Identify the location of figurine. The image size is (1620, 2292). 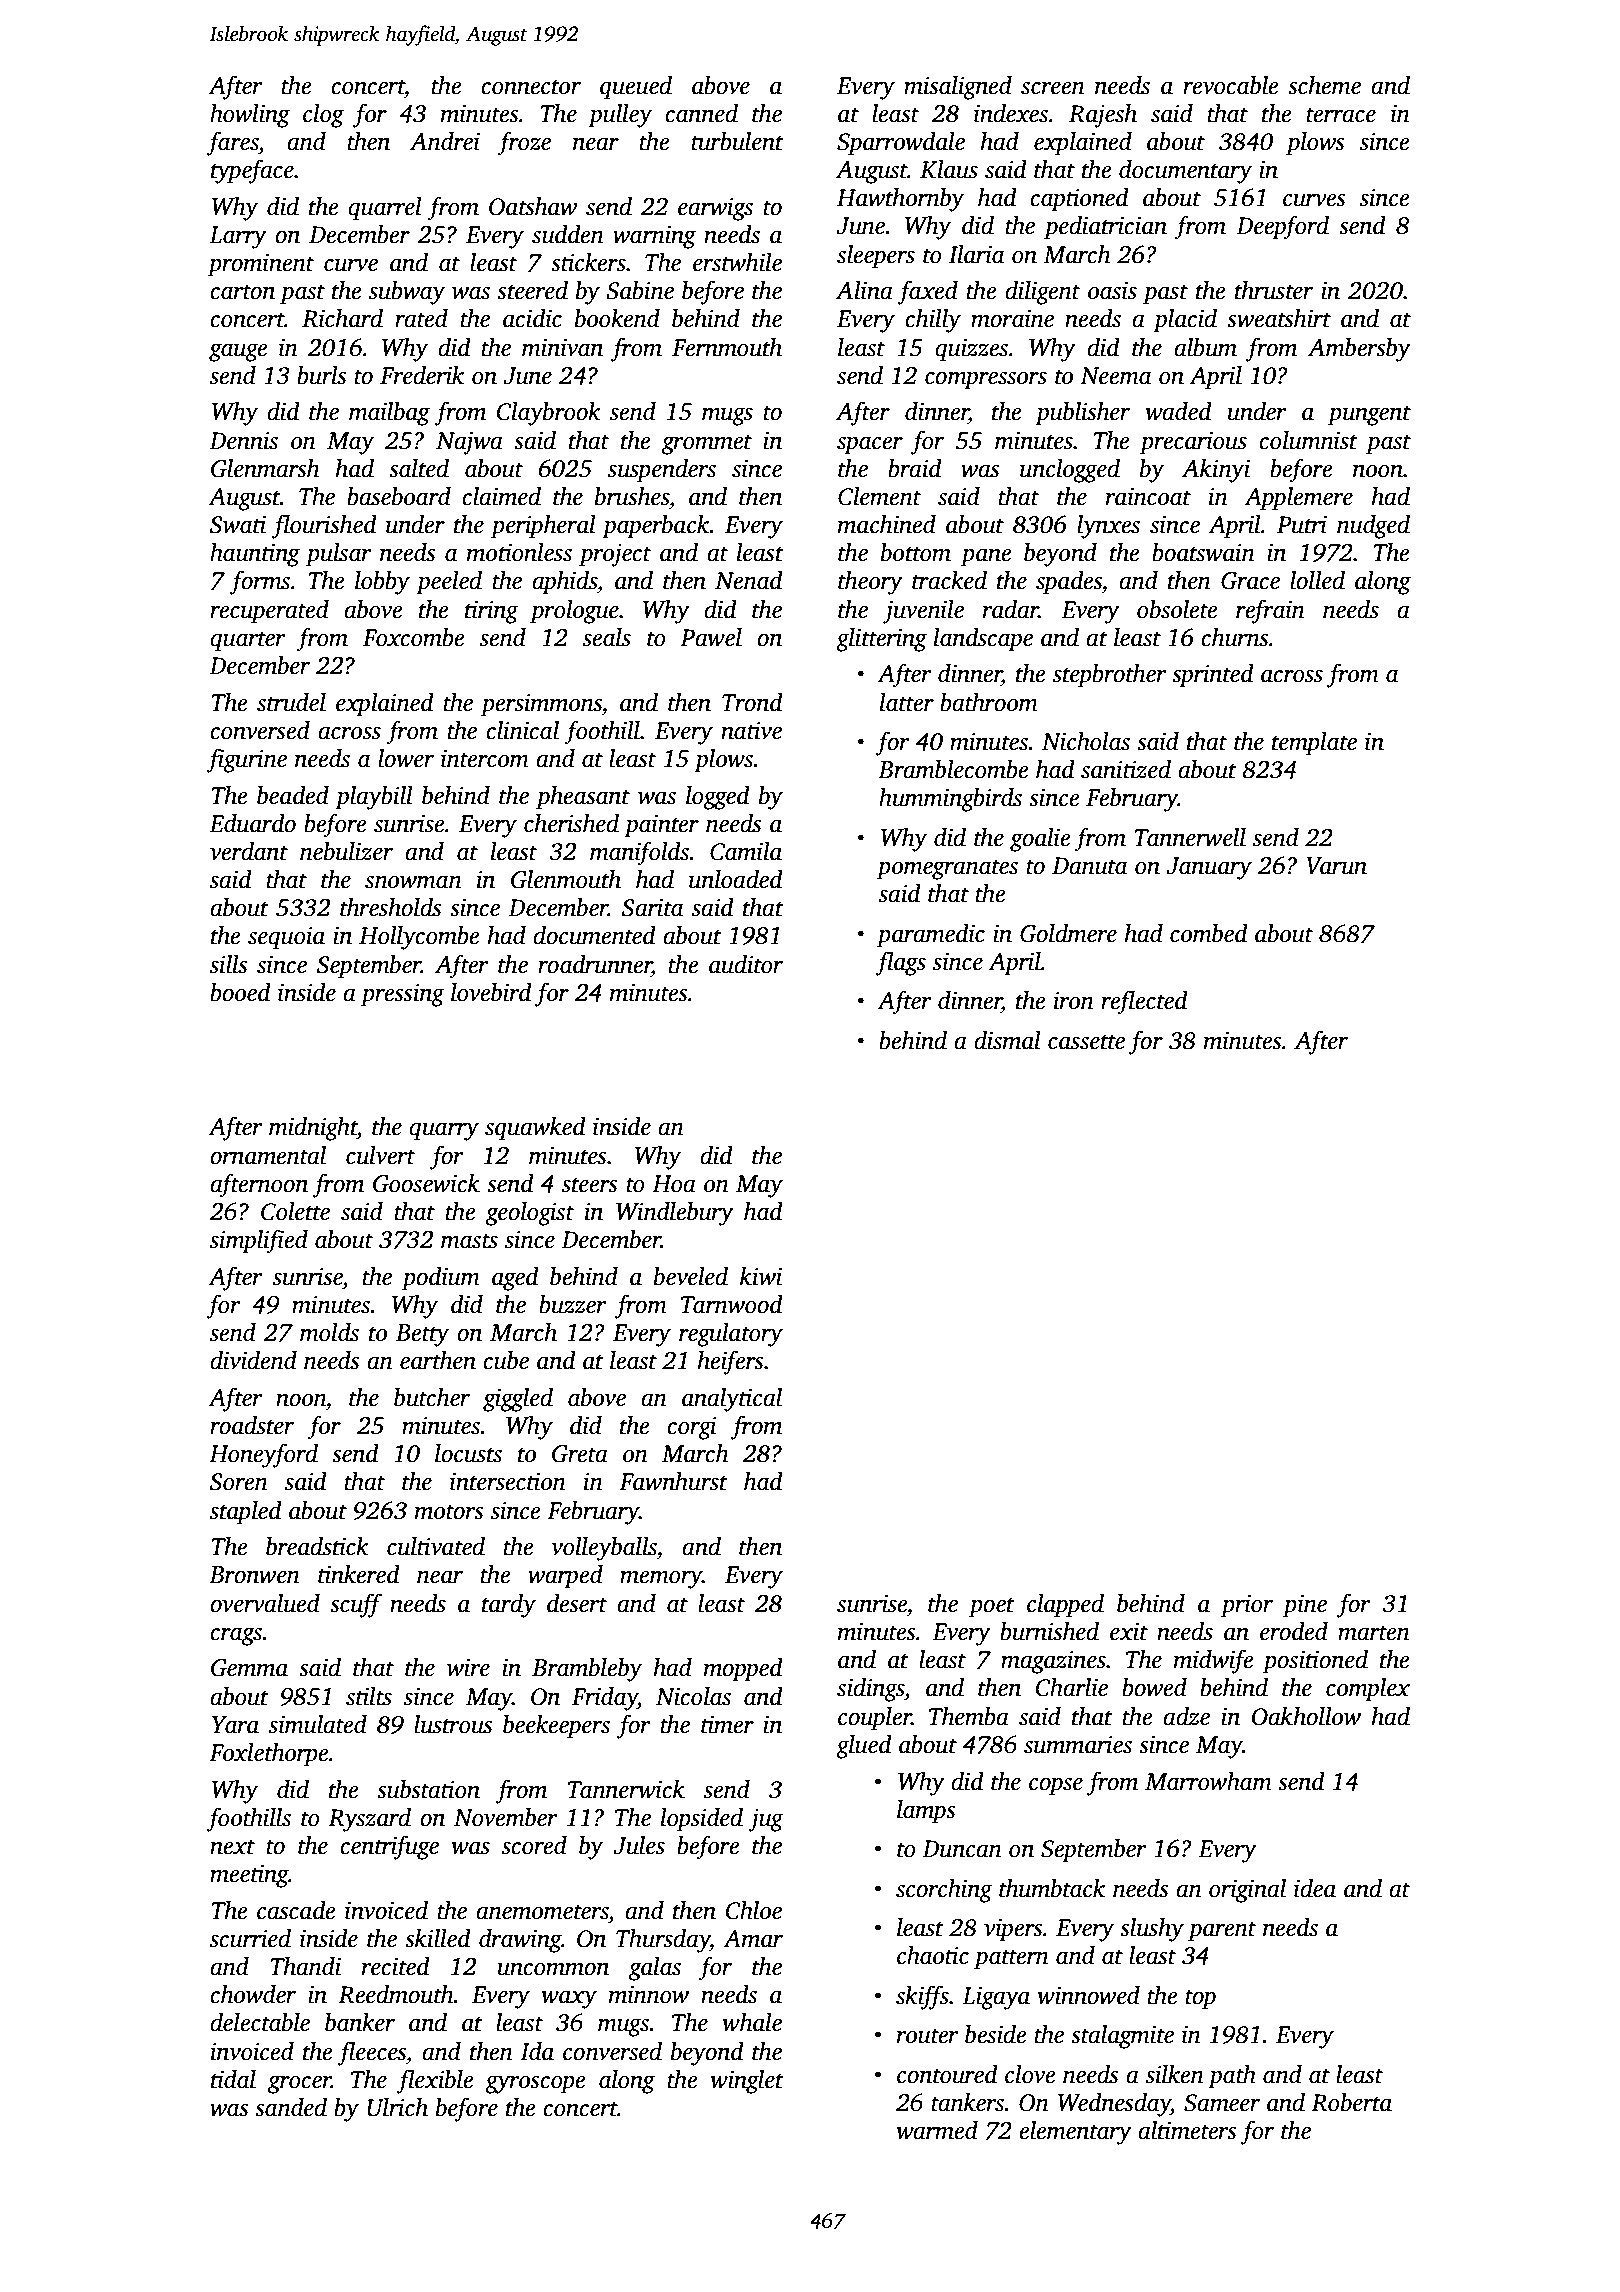
(247, 760).
